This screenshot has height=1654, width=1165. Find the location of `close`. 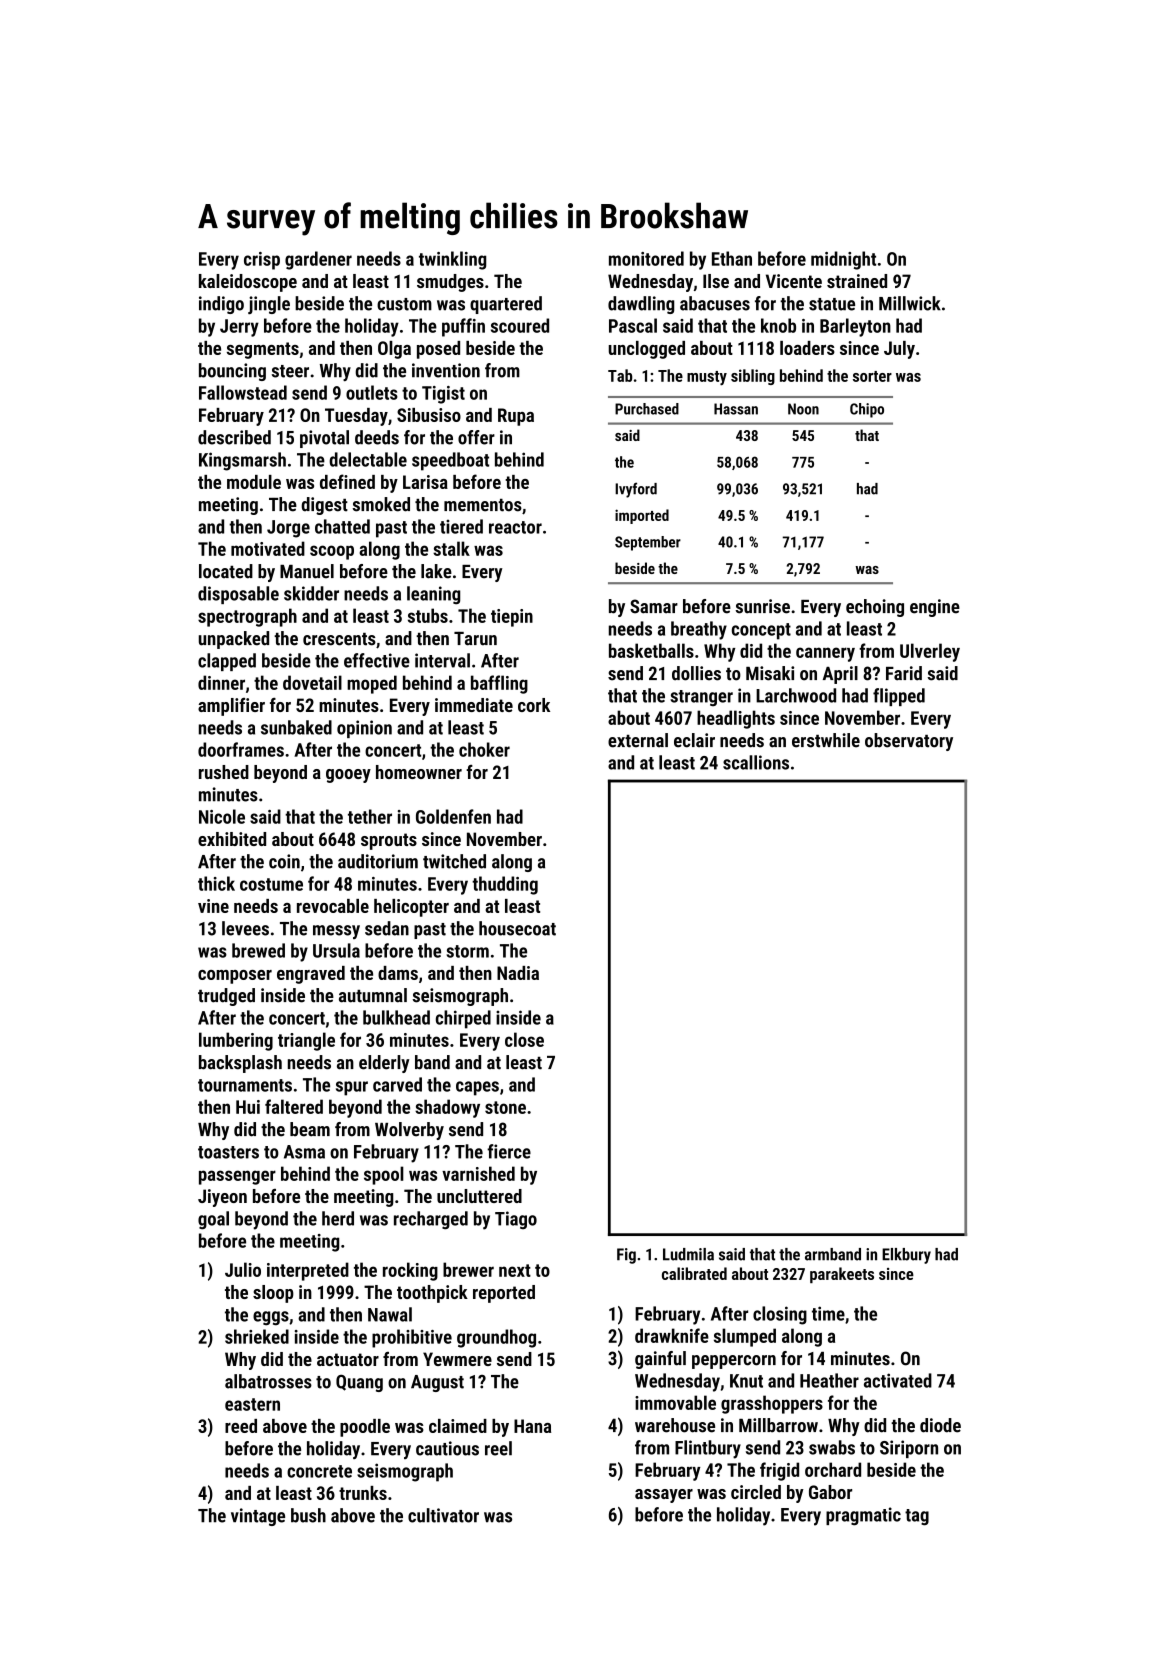

close is located at coordinates (524, 1039).
